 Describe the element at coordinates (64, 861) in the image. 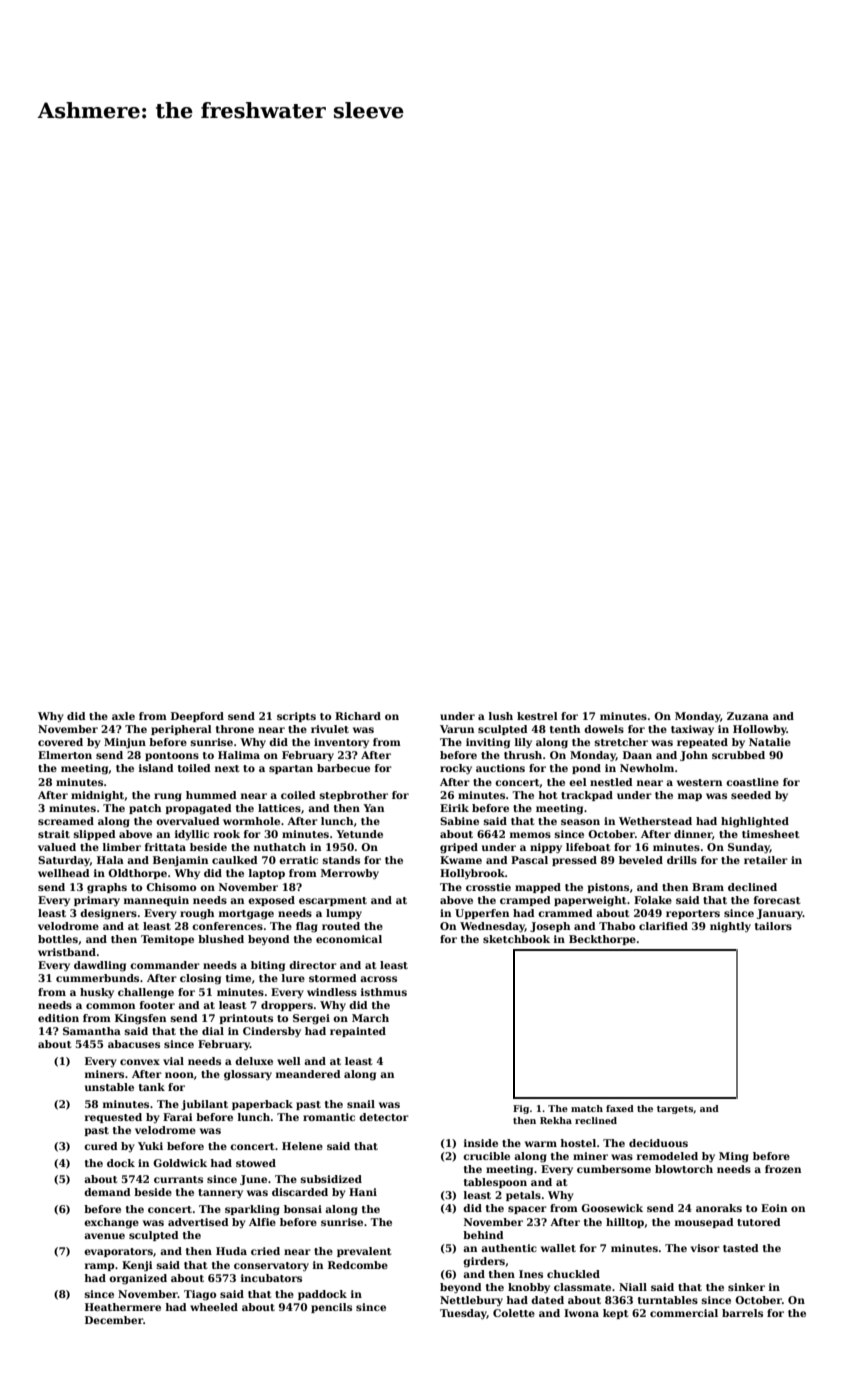

I see `Saturday` at that location.
